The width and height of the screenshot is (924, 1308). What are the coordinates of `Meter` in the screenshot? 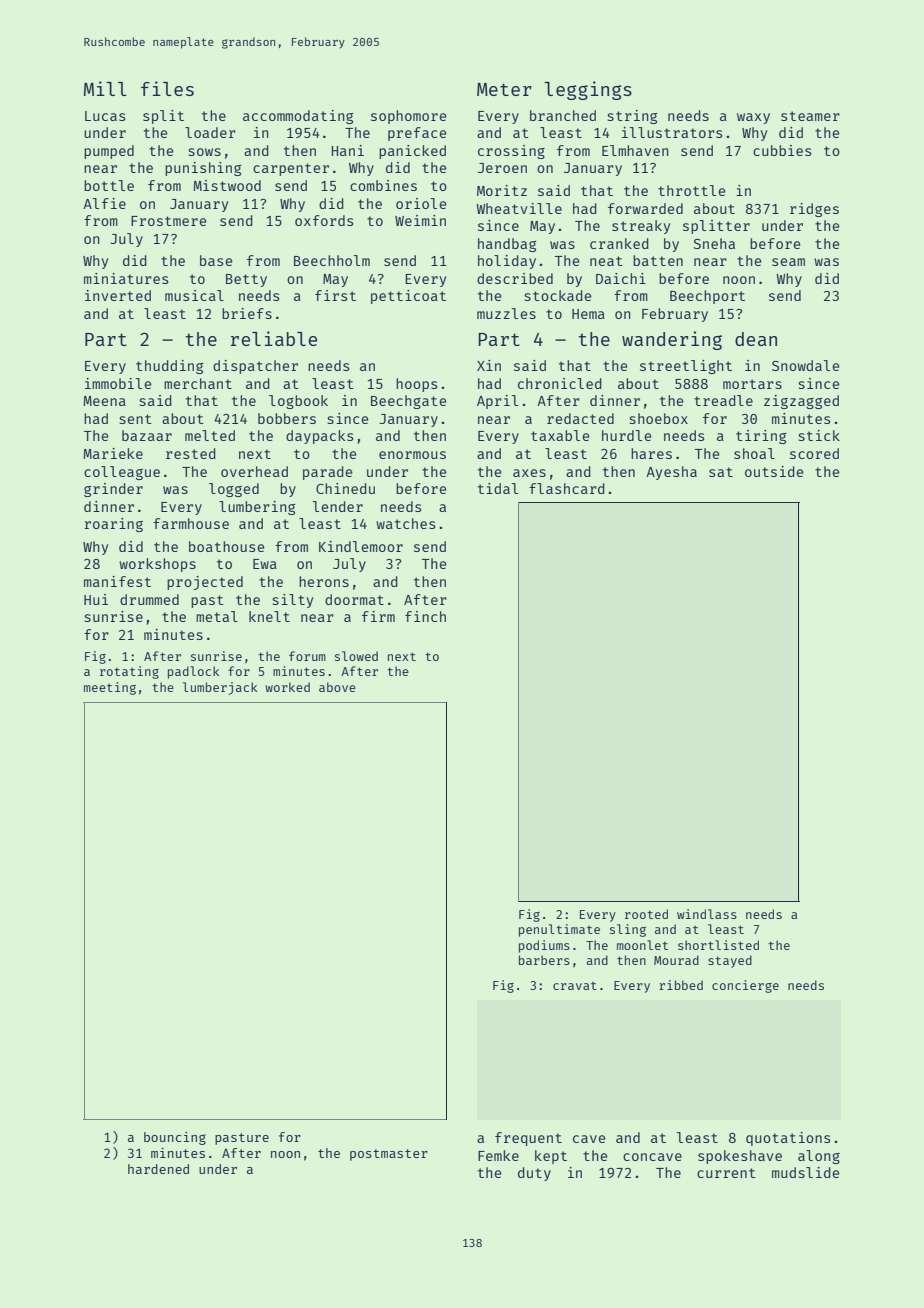 It's located at (504, 89).
